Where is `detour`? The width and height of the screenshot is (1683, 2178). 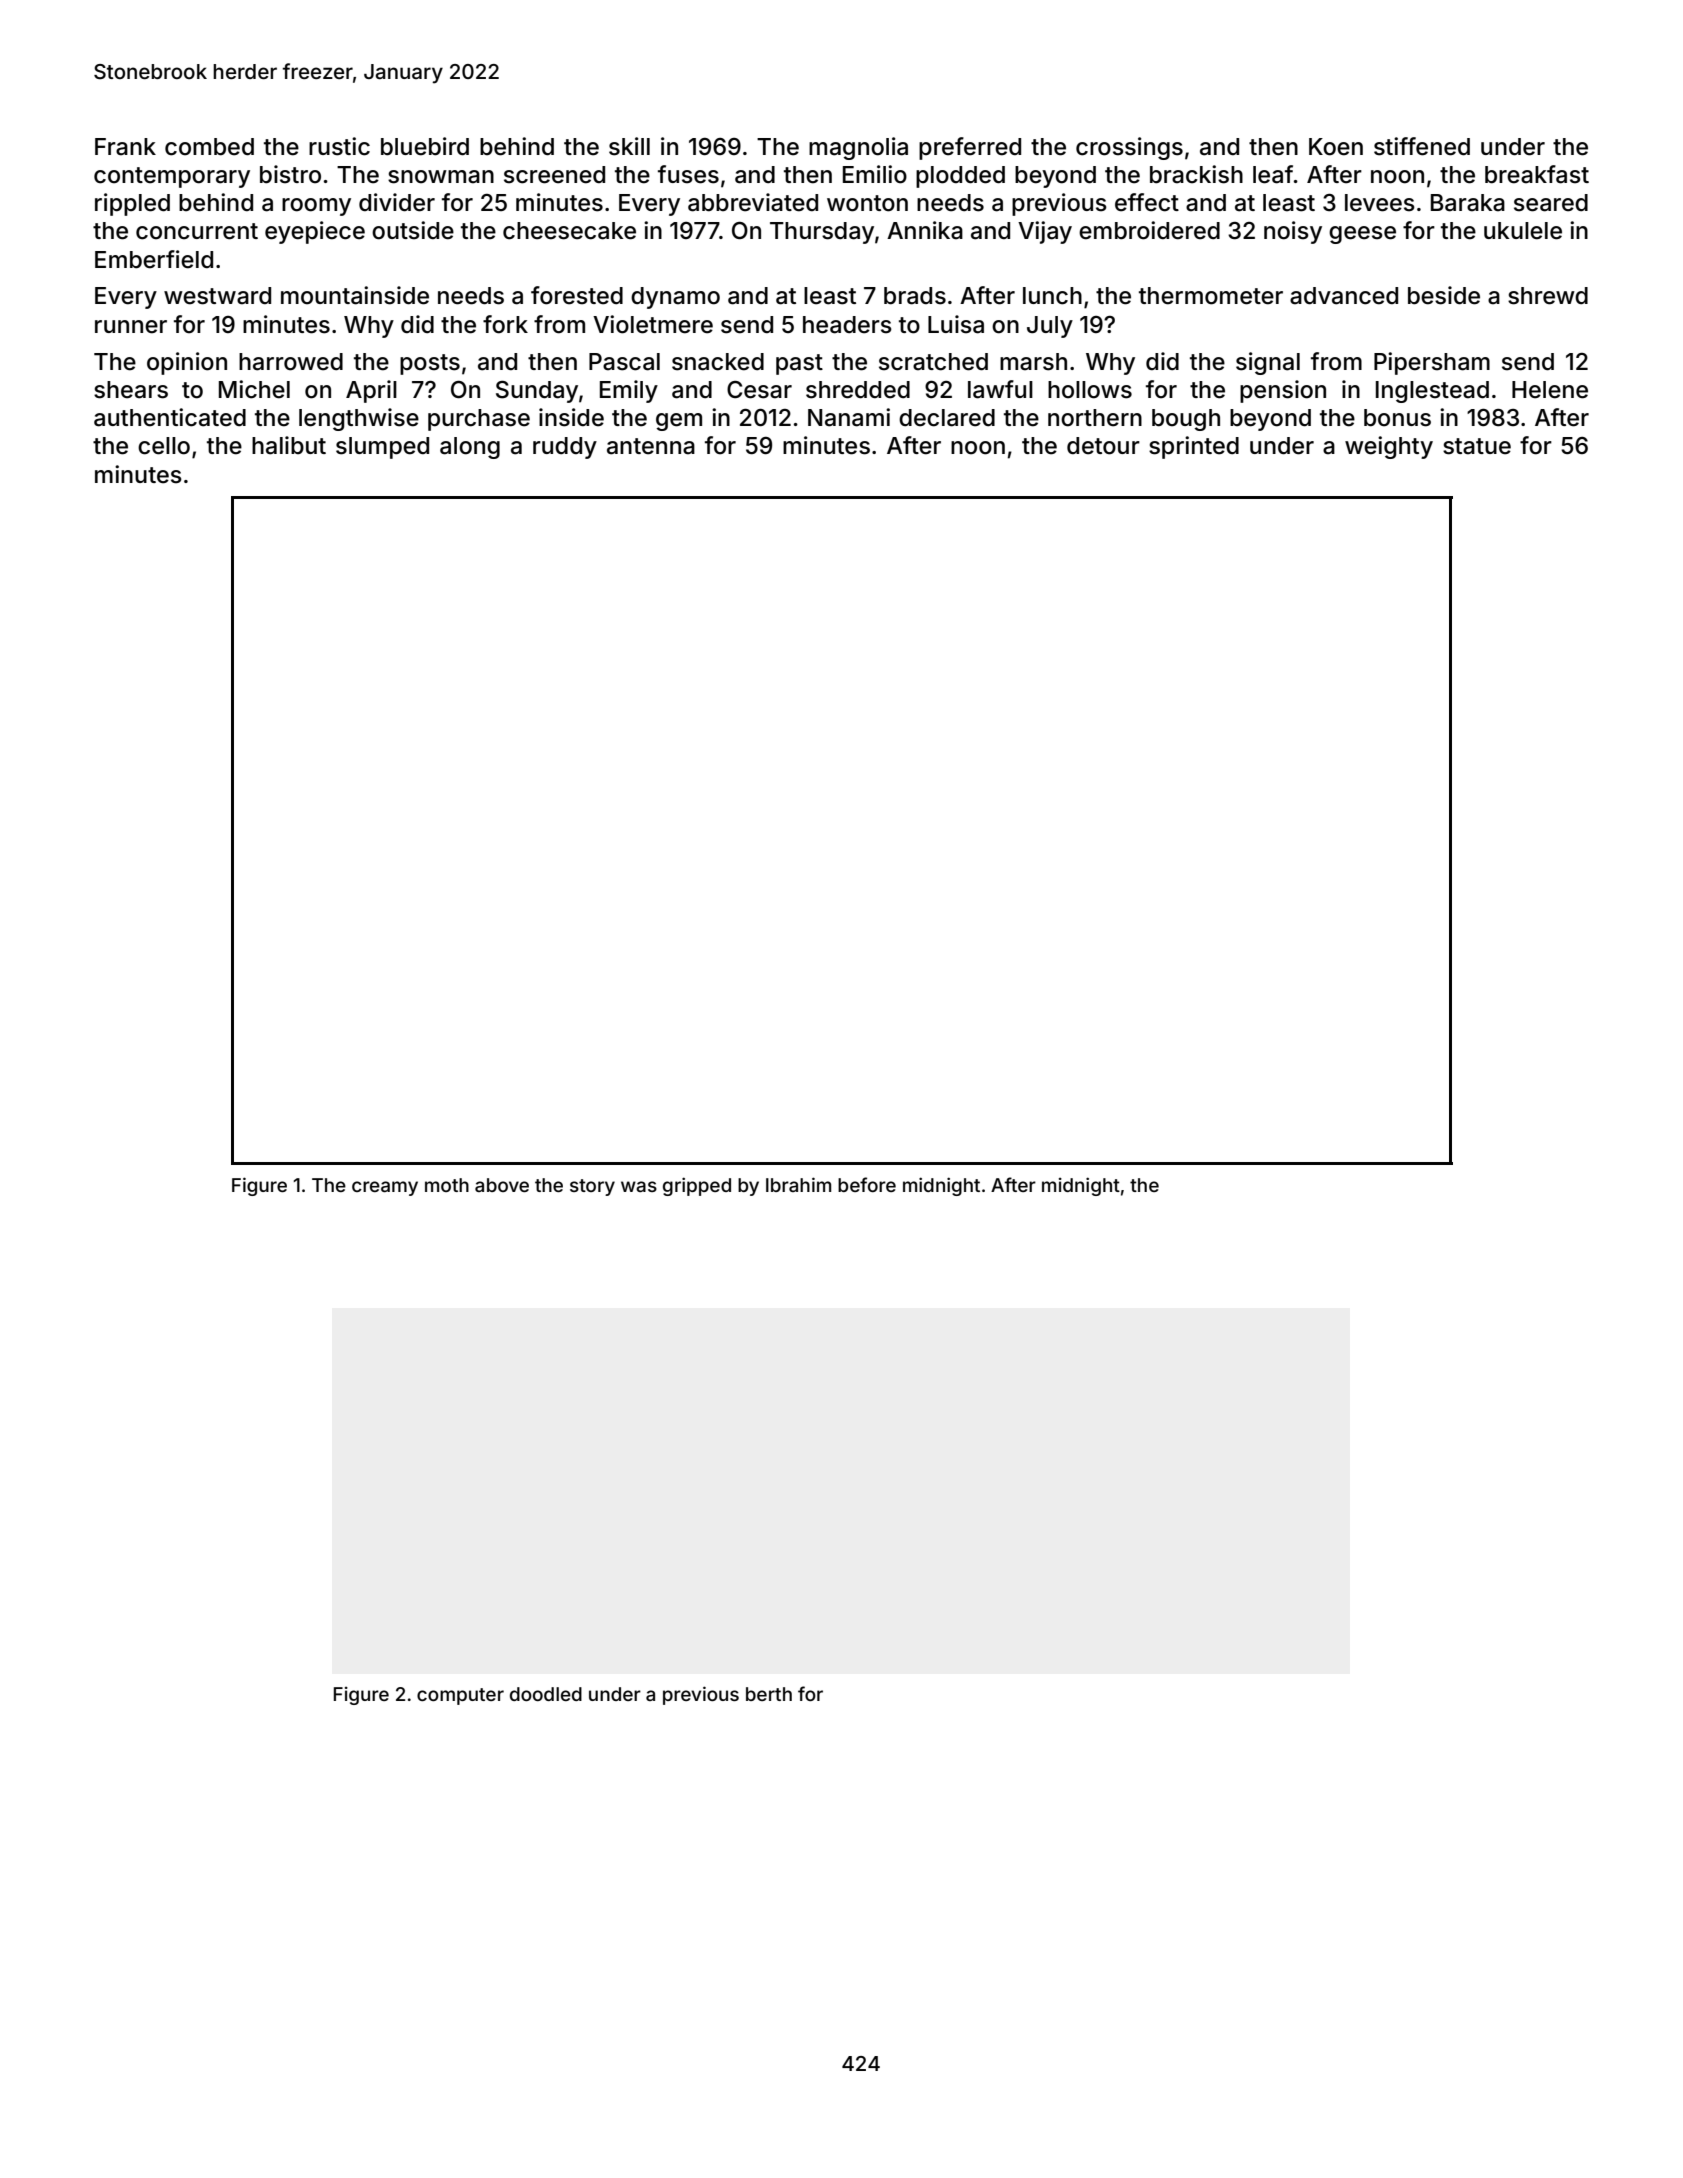 detour is located at coordinates (1103, 446).
